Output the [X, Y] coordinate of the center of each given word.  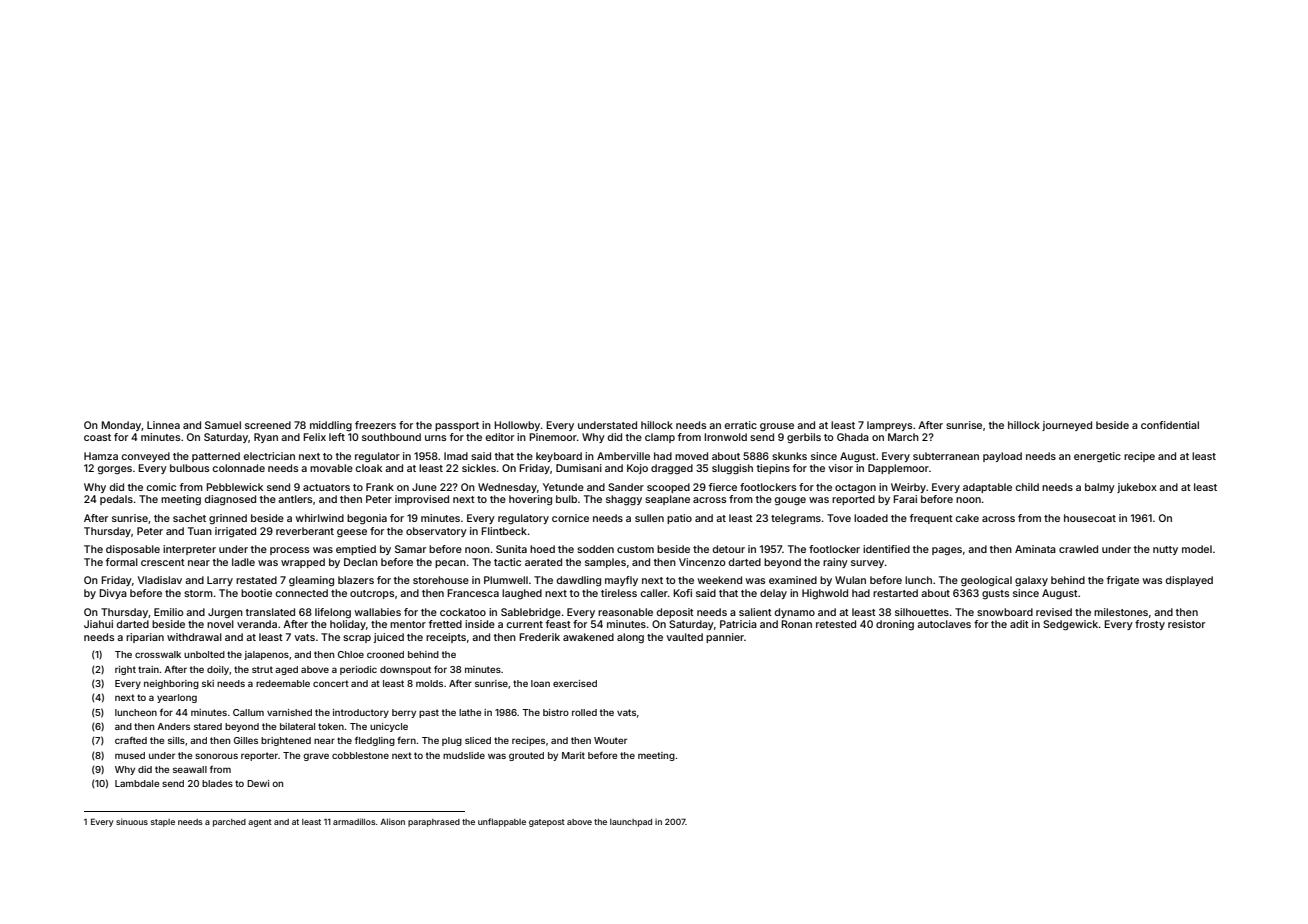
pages [947, 551]
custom [635, 549]
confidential [1170, 425]
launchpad [631, 823]
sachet [189, 518]
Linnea [163, 425]
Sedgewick [1071, 625]
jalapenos [266, 655]
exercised [575, 683]
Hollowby [517, 426]
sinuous [132, 821]
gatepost [547, 823]
